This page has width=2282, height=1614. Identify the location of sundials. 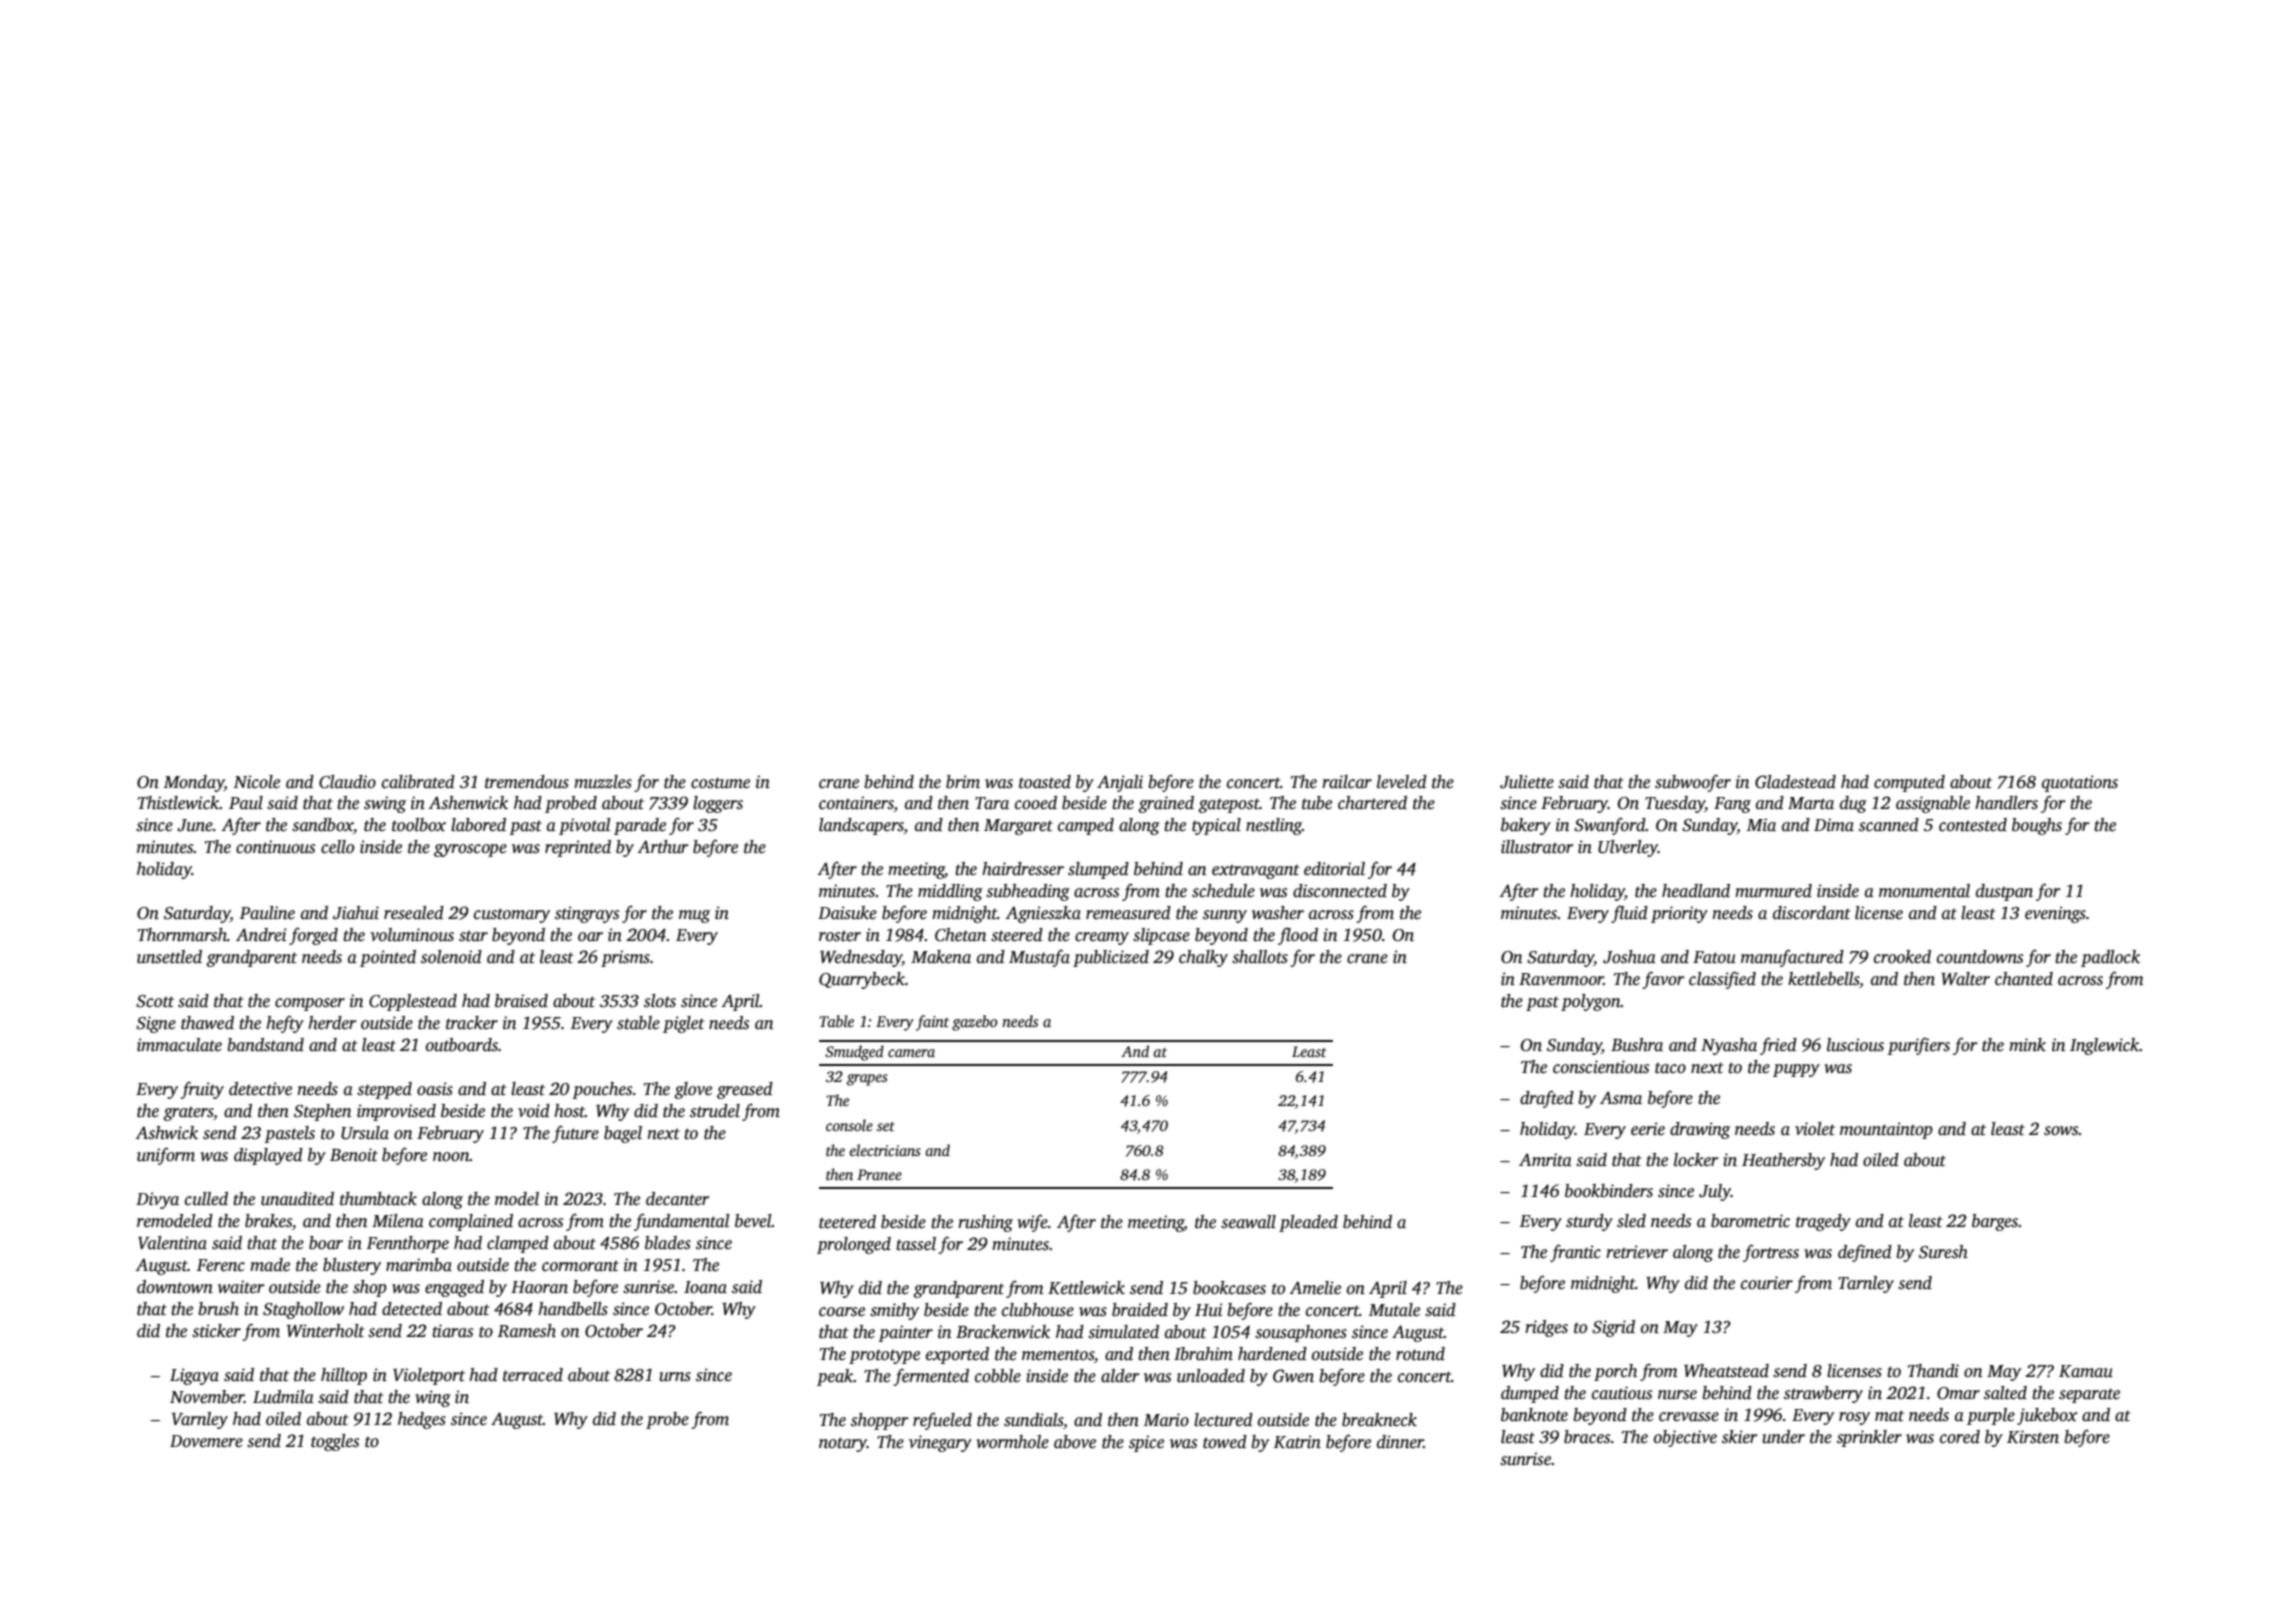
(1034, 1421).
